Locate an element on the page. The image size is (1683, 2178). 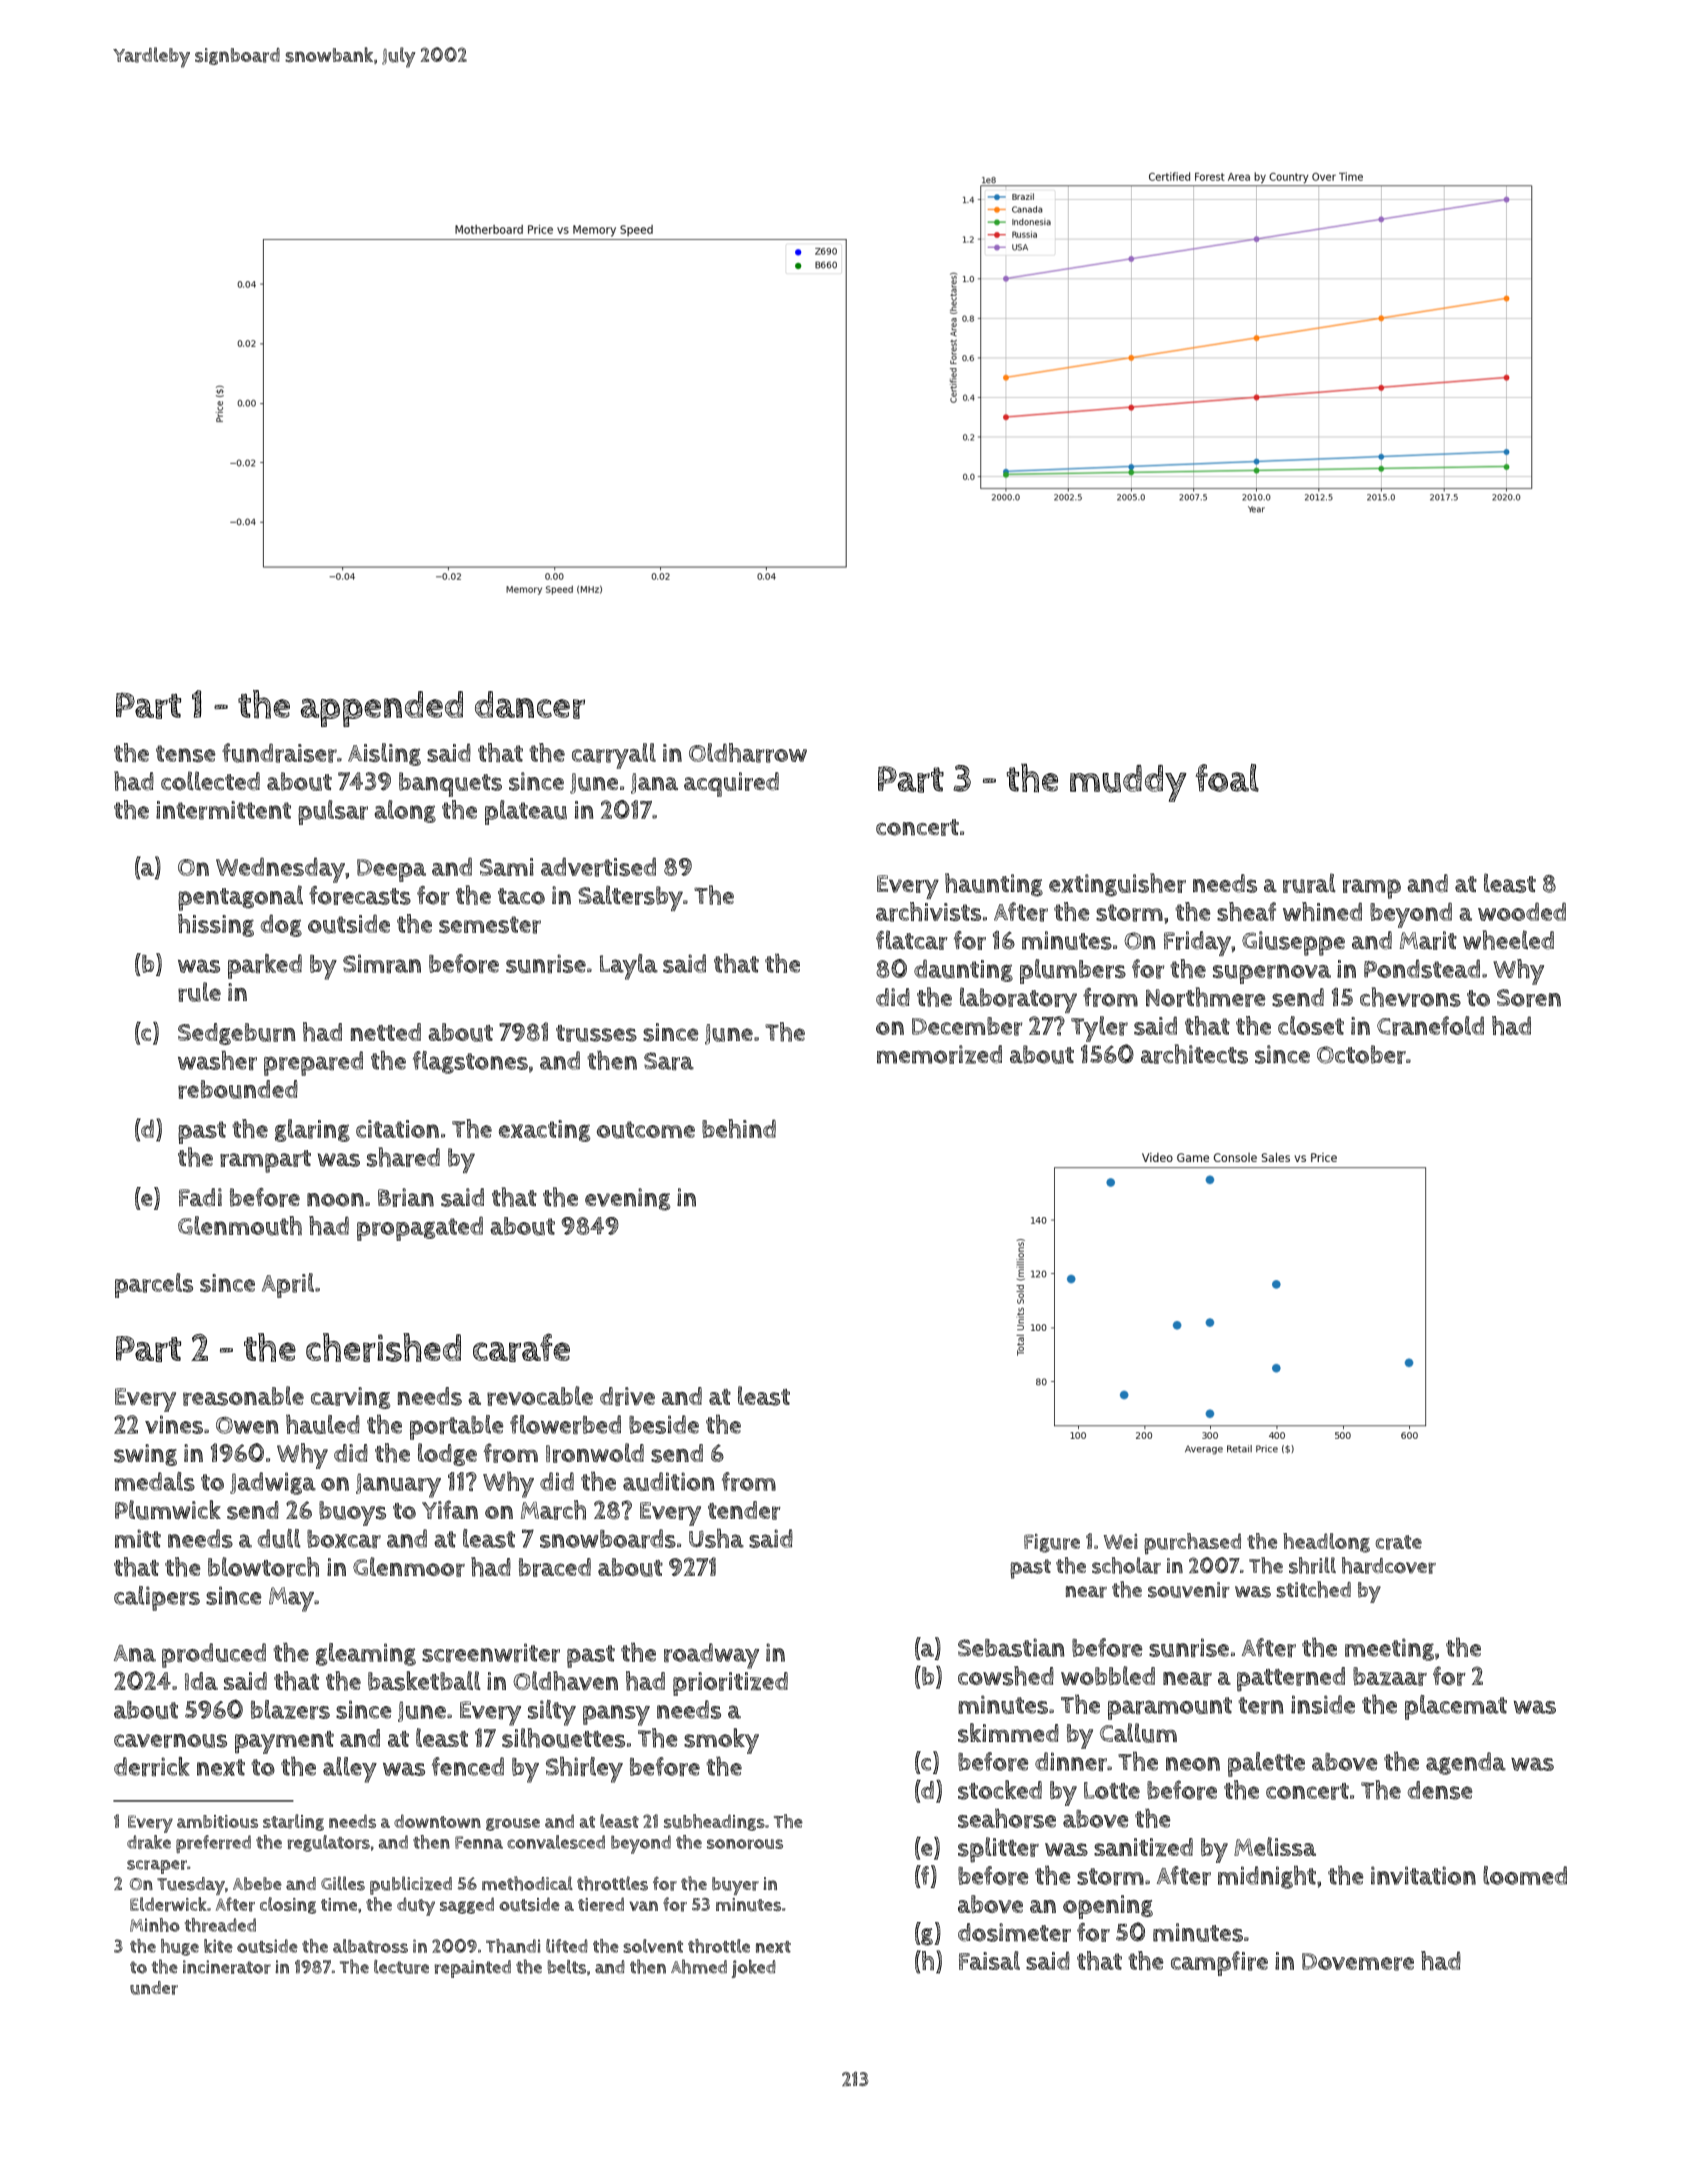
wooded is located at coordinates (1522, 911).
